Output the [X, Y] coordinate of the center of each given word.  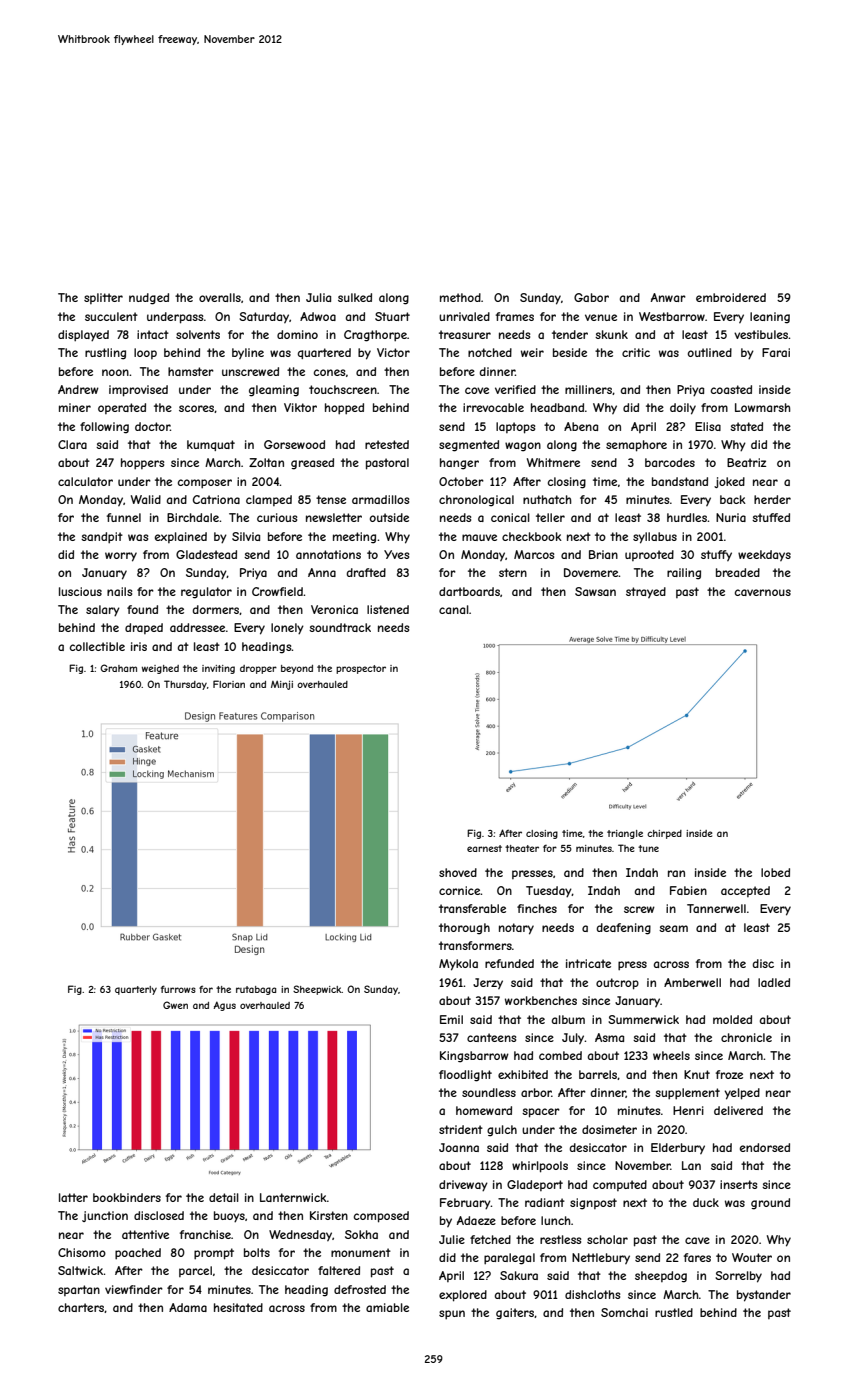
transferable [472, 908]
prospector [361, 669]
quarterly [136, 990]
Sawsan [595, 591]
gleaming [274, 391]
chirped [664, 834]
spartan [79, 1290]
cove [477, 390]
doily [683, 409]
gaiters [515, 1314]
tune [648, 848]
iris [139, 646]
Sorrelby [738, 1277]
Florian [229, 684]
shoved [458, 872]
